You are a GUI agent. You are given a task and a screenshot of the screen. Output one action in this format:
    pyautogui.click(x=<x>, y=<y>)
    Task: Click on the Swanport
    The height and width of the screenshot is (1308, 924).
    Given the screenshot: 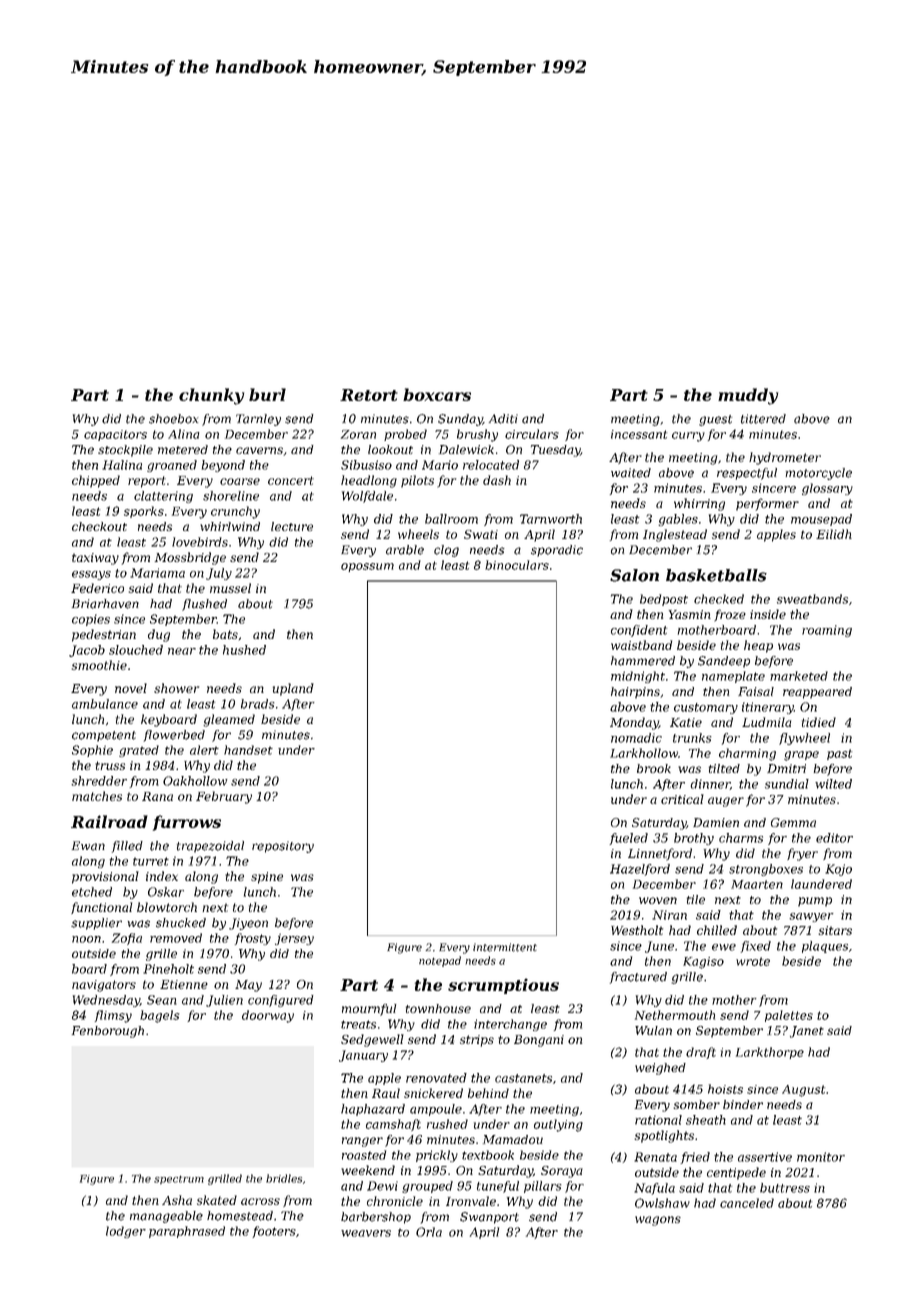 What is the action you would take?
    pyautogui.click(x=489, y=1218)
